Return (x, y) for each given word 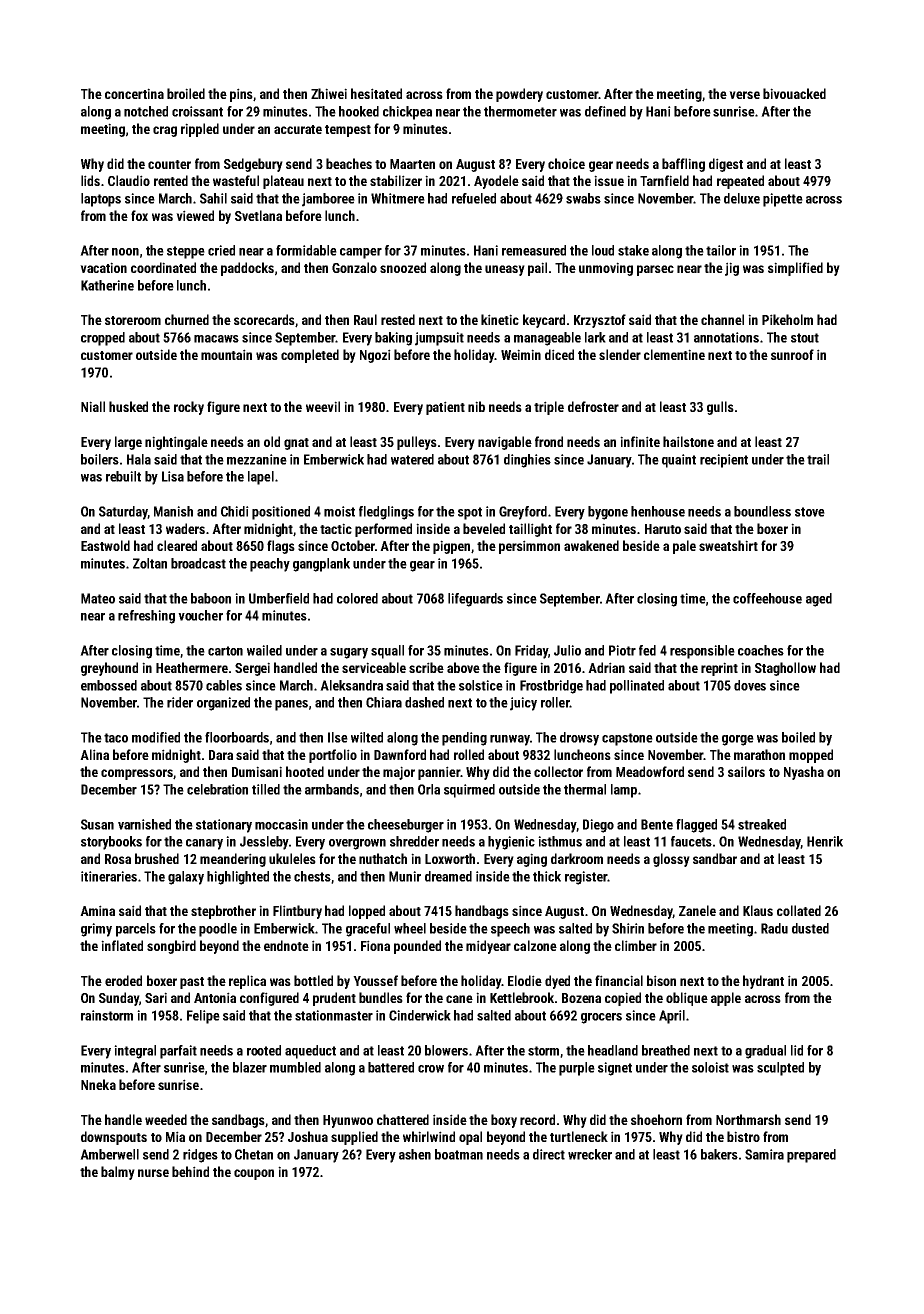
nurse (153, 1173)
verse (744, 95)
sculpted (780, 1069)
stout (805, 338)
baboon (211, 598)
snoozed (403, 267)
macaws (216, 339)
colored (357, 598)
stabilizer (396, 180)
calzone (535, 945)
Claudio (129, 180)
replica (247, 982)
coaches (761, 650)
